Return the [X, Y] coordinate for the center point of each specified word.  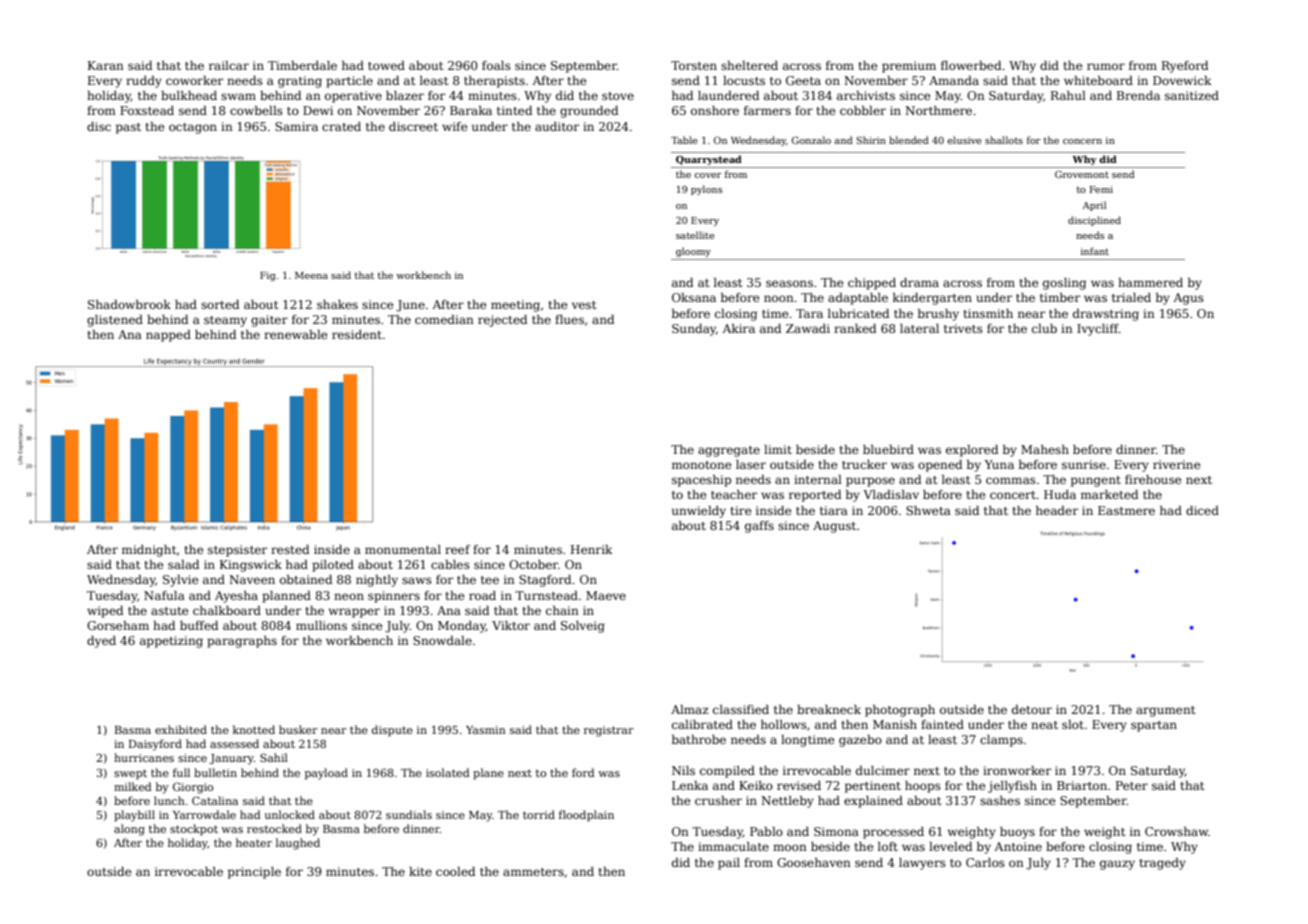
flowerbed [971, 65]
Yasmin [486, 730]
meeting [515, 306]
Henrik [591, 549]
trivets [963, 328]
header [1057, 510]
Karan [106, 65]
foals [496, 65]
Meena [311, 275]
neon [349, 596]
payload [326, 774]
